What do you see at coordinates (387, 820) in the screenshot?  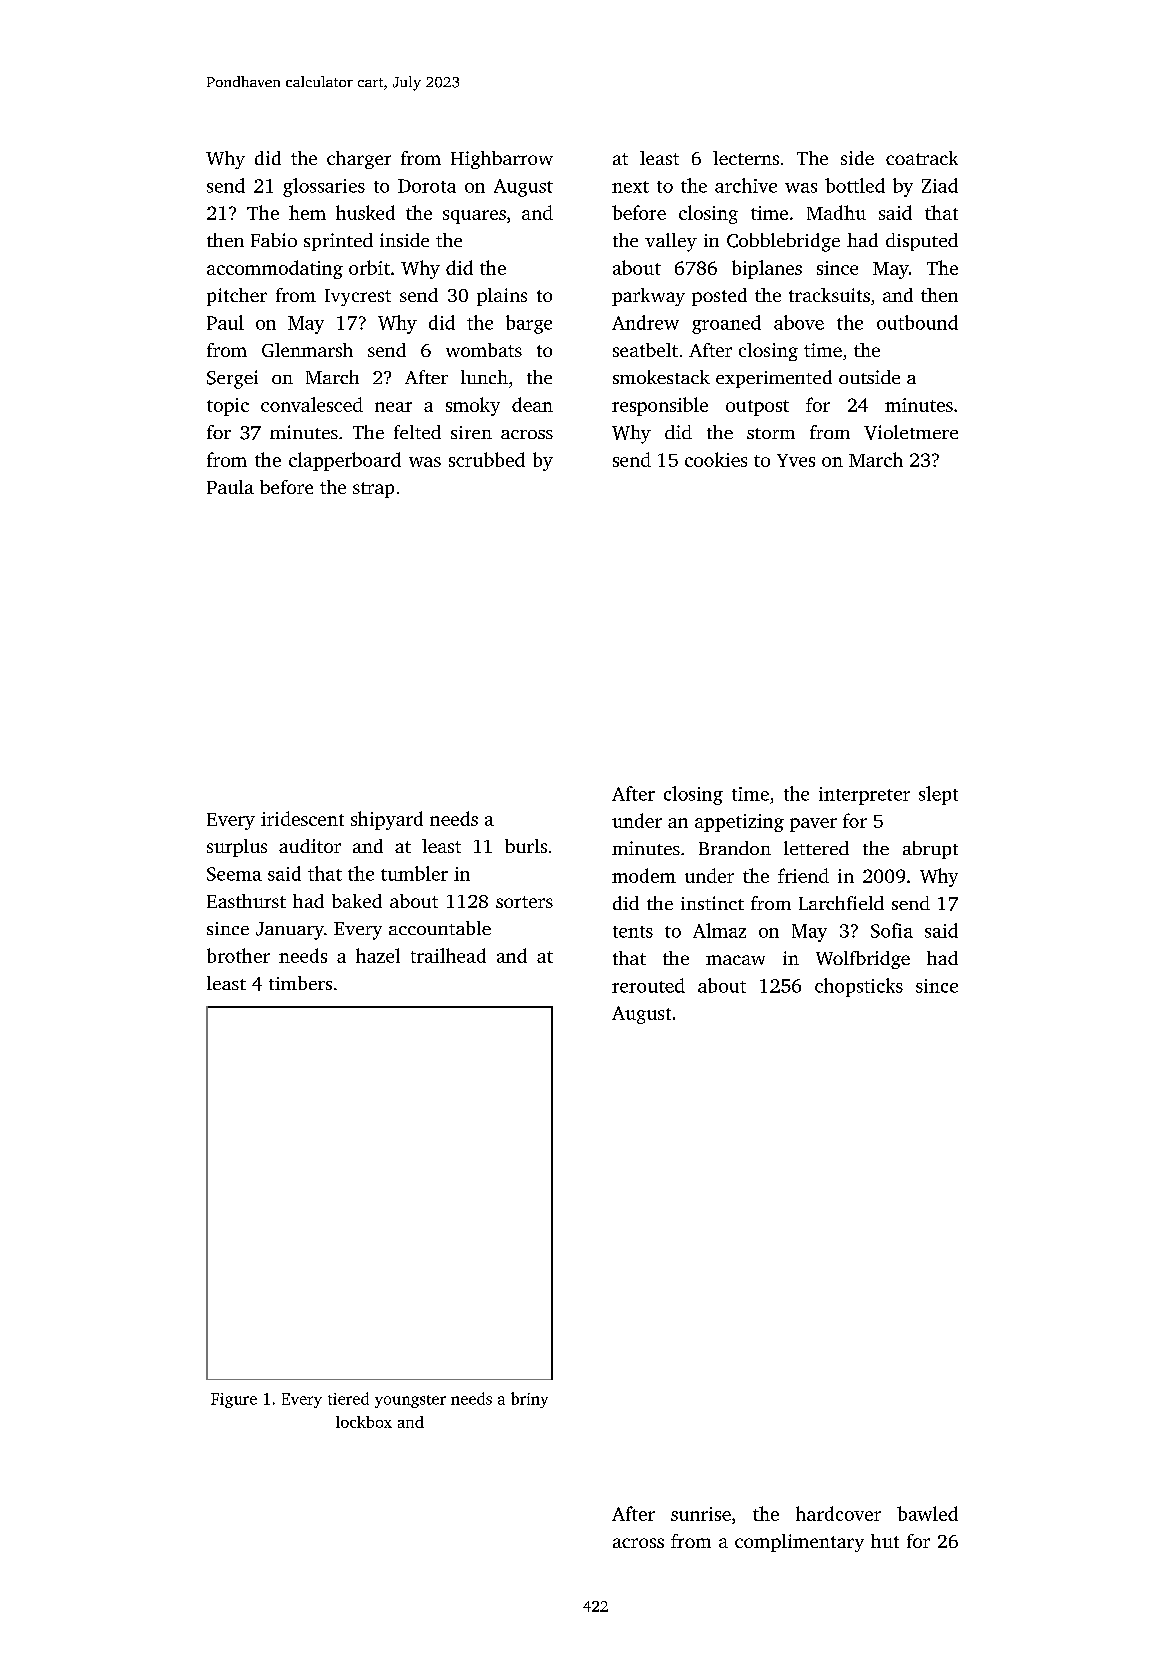 I see `shipyard` at bounding box center [387, 820].
